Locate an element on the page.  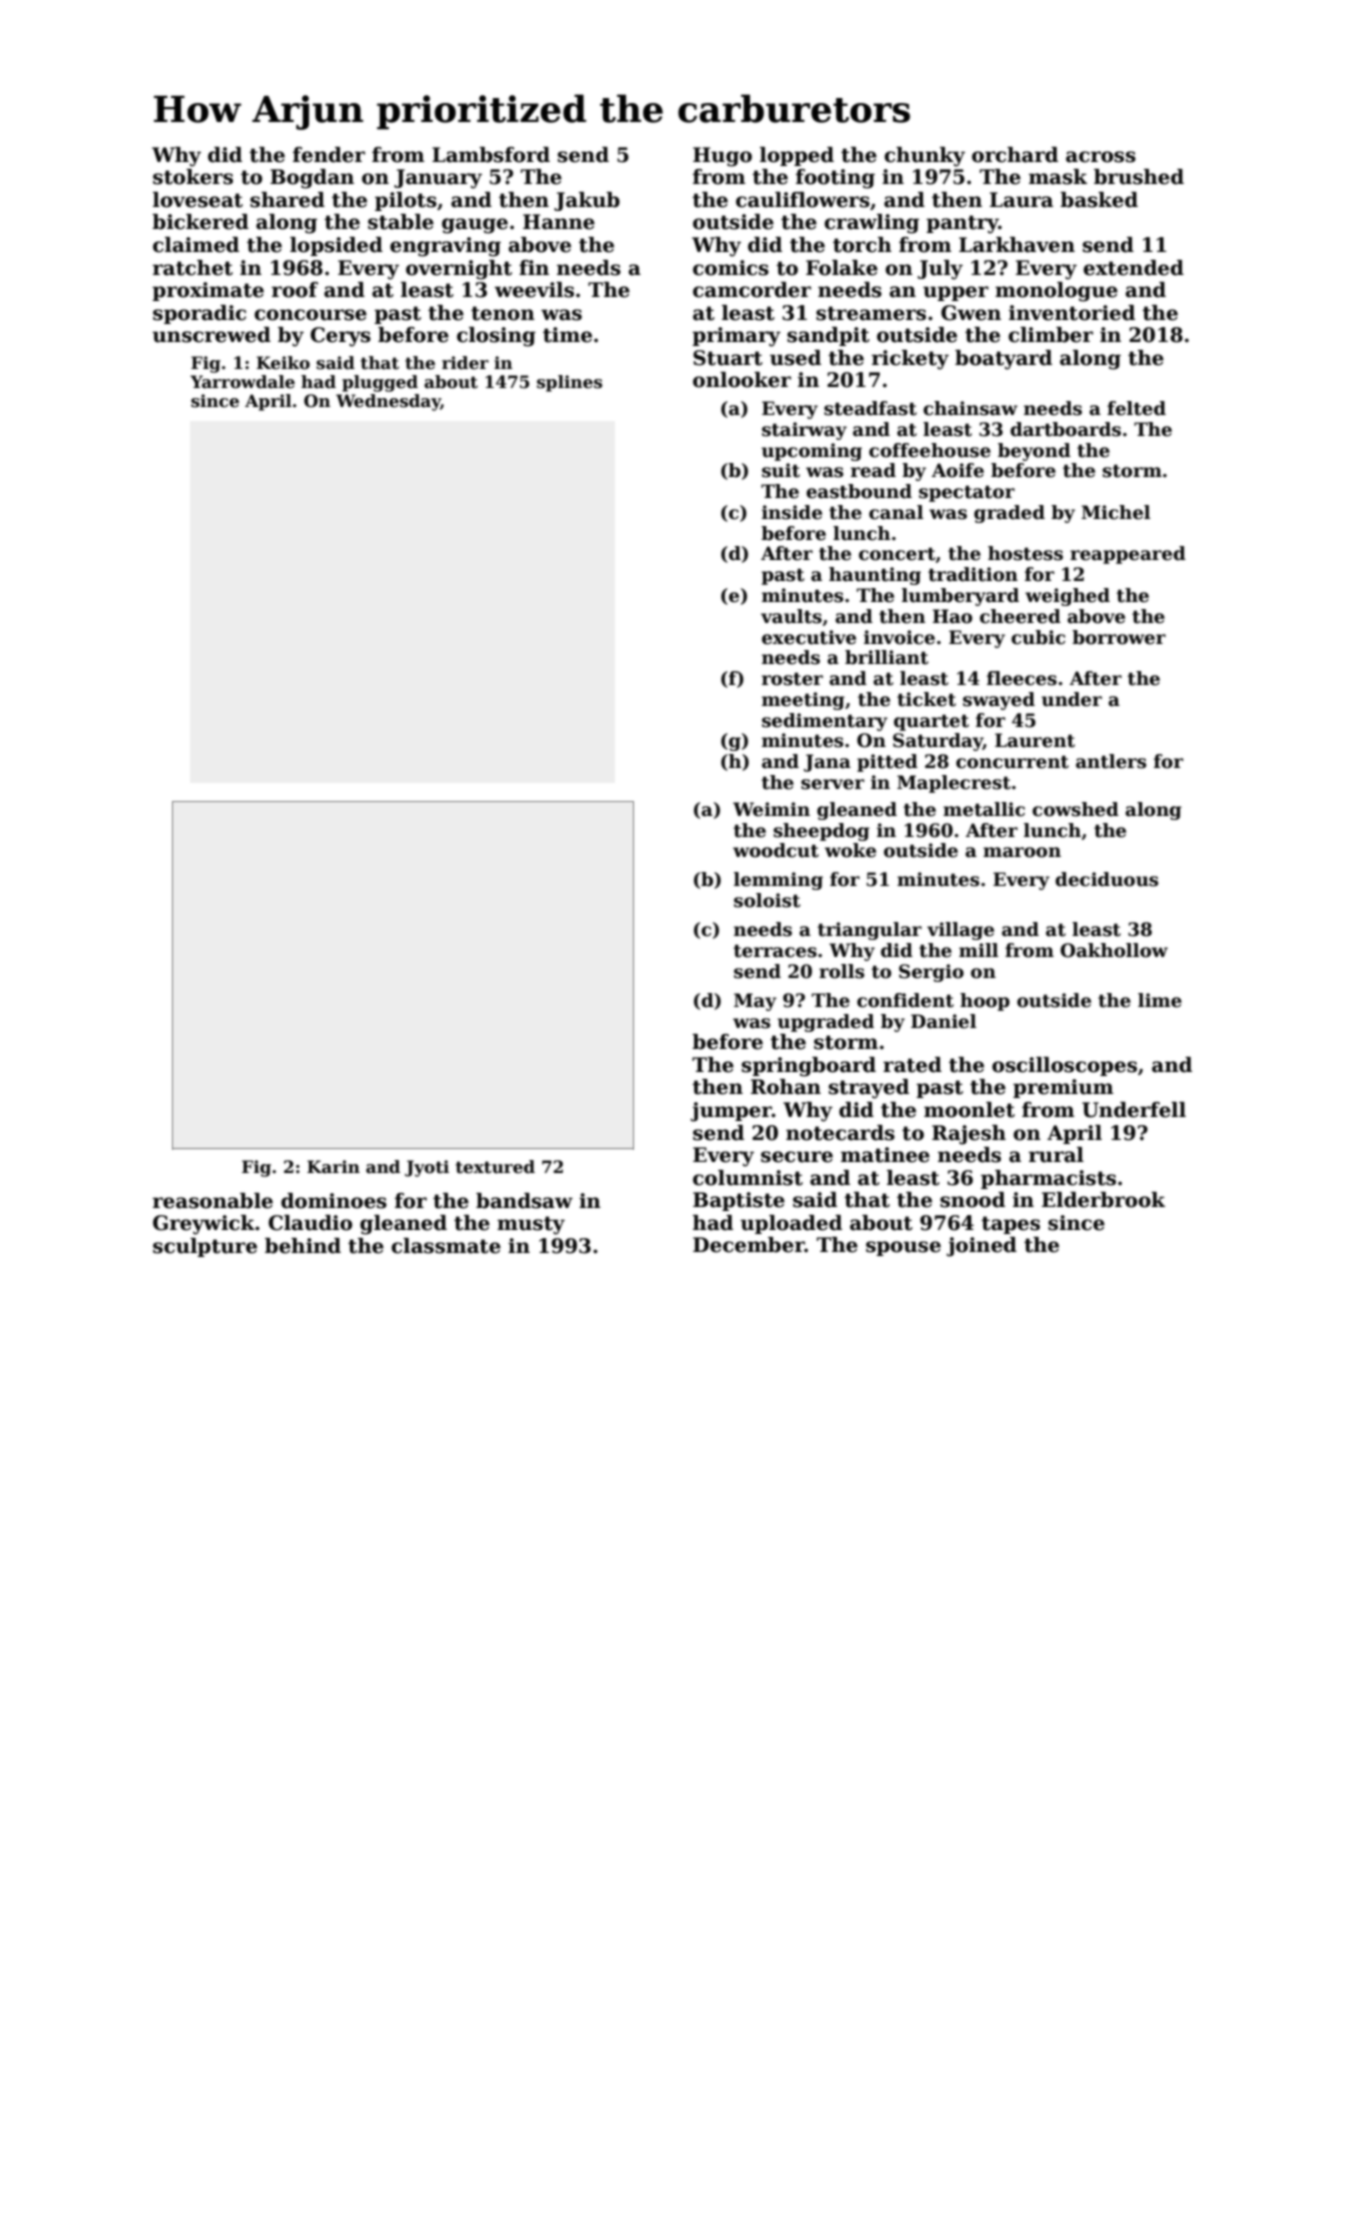
concert is located at coordinates (897, 554).
